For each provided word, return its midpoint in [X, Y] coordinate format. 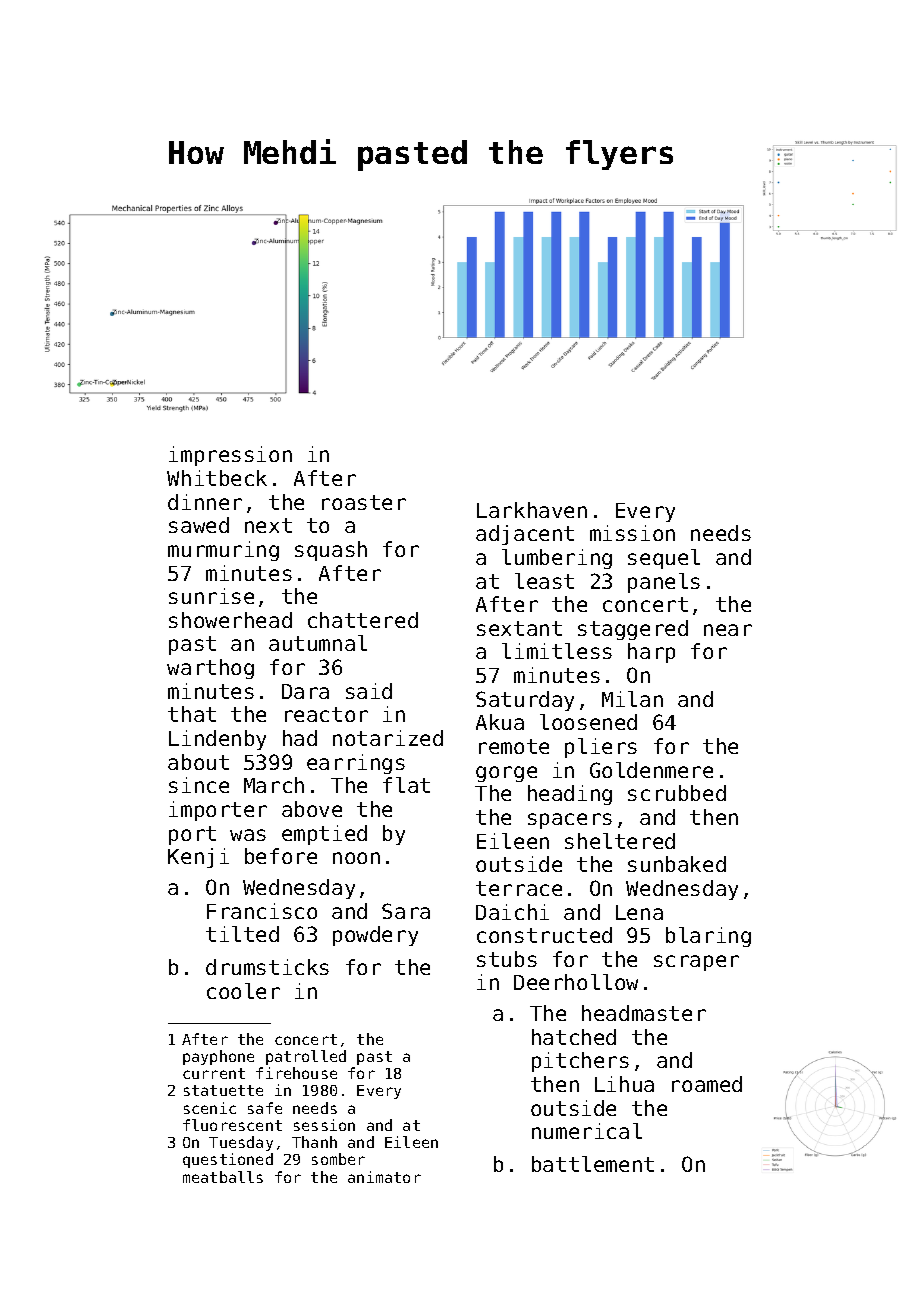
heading [570, 795]
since [199, 785]
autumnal [318, 643]
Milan [632, 699]
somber [338, 1159]
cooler [243, 991]
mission [632, 533]
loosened [588, 722]
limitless [557, 651]
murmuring [223, 551]
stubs [507, 959]
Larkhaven [532, 510]
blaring [708, 937]
